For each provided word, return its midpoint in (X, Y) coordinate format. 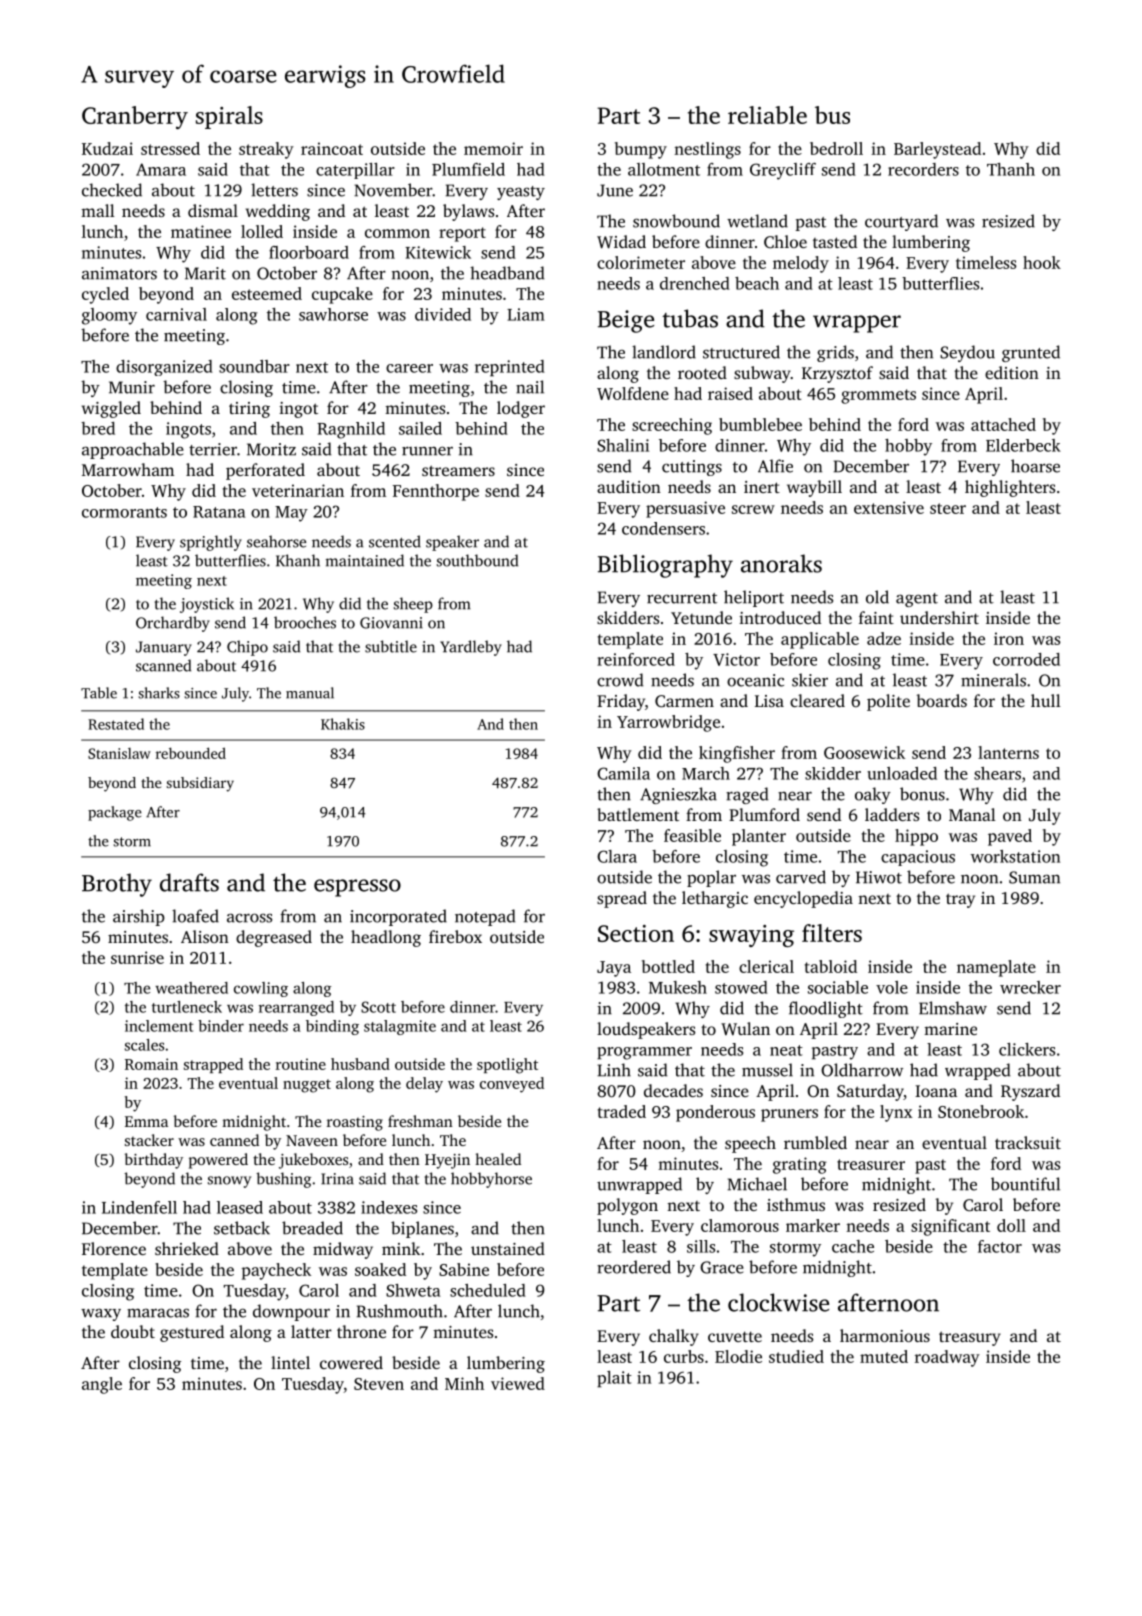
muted (884, 1356)
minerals (993, 680)
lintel (290, 1362)
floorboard (309, 252)
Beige (626, 321)
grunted (1031, 353)
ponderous (715, 1113)
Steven (379, 1384)
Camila (623, 773)
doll (1011, 1225)
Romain (151, 1064)
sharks (159, 693)
